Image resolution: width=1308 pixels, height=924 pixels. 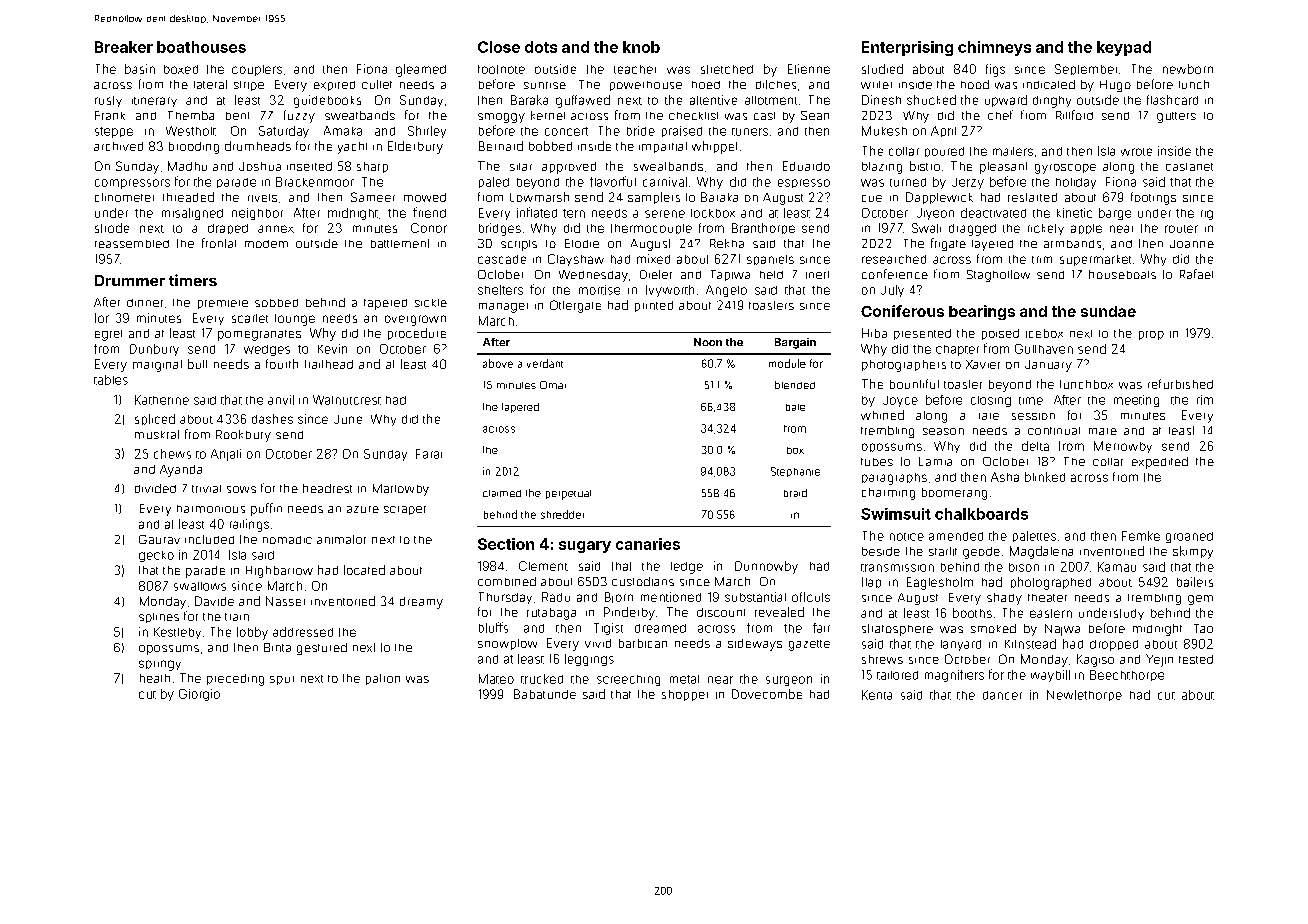 I want to click on newborn, so click(x=1188, y=69).
